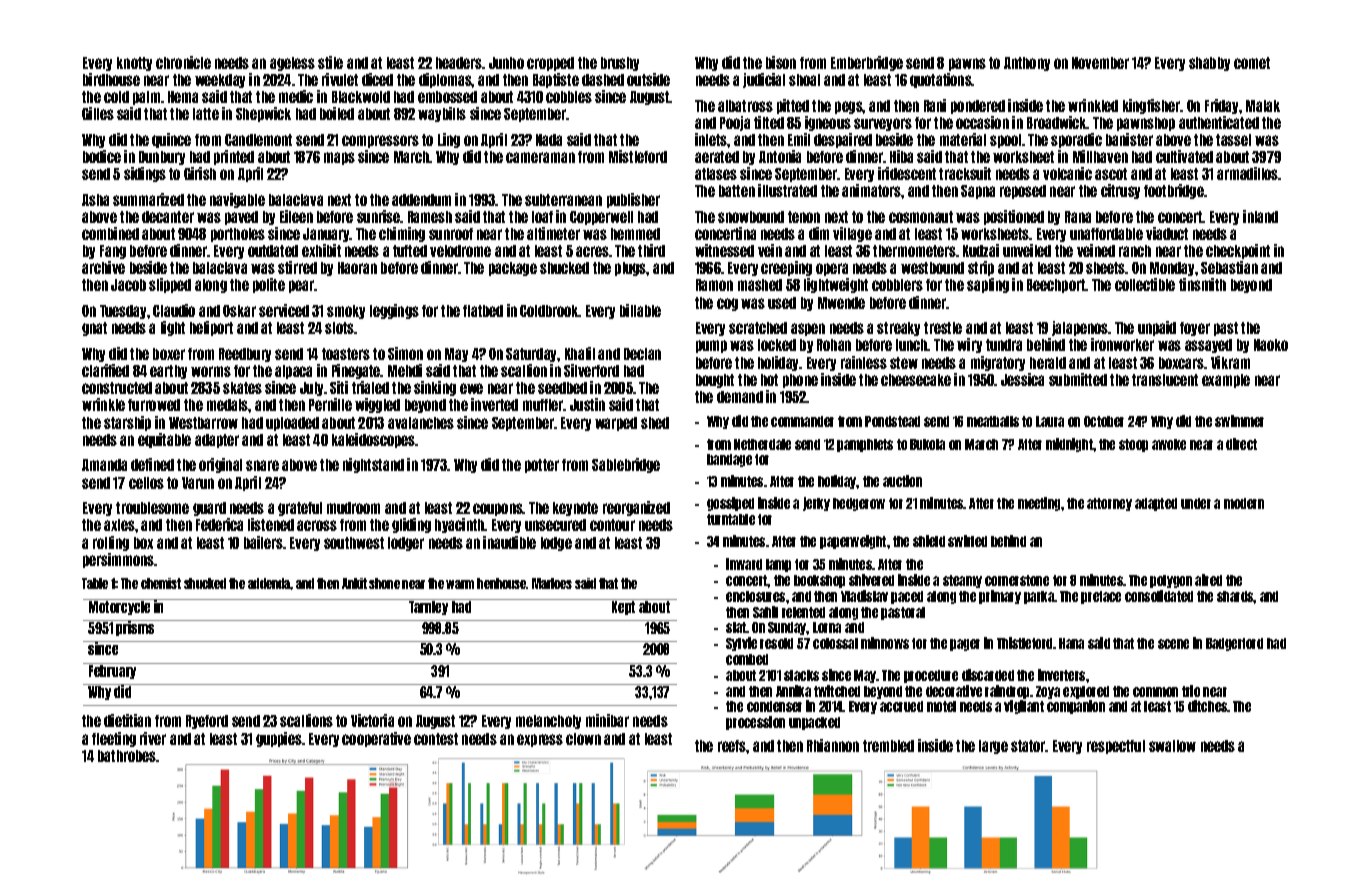 The height and width of the document is (887, 1372). Describe the element at coordinates (729, 460) in the document. I see `bandage` at that location.
